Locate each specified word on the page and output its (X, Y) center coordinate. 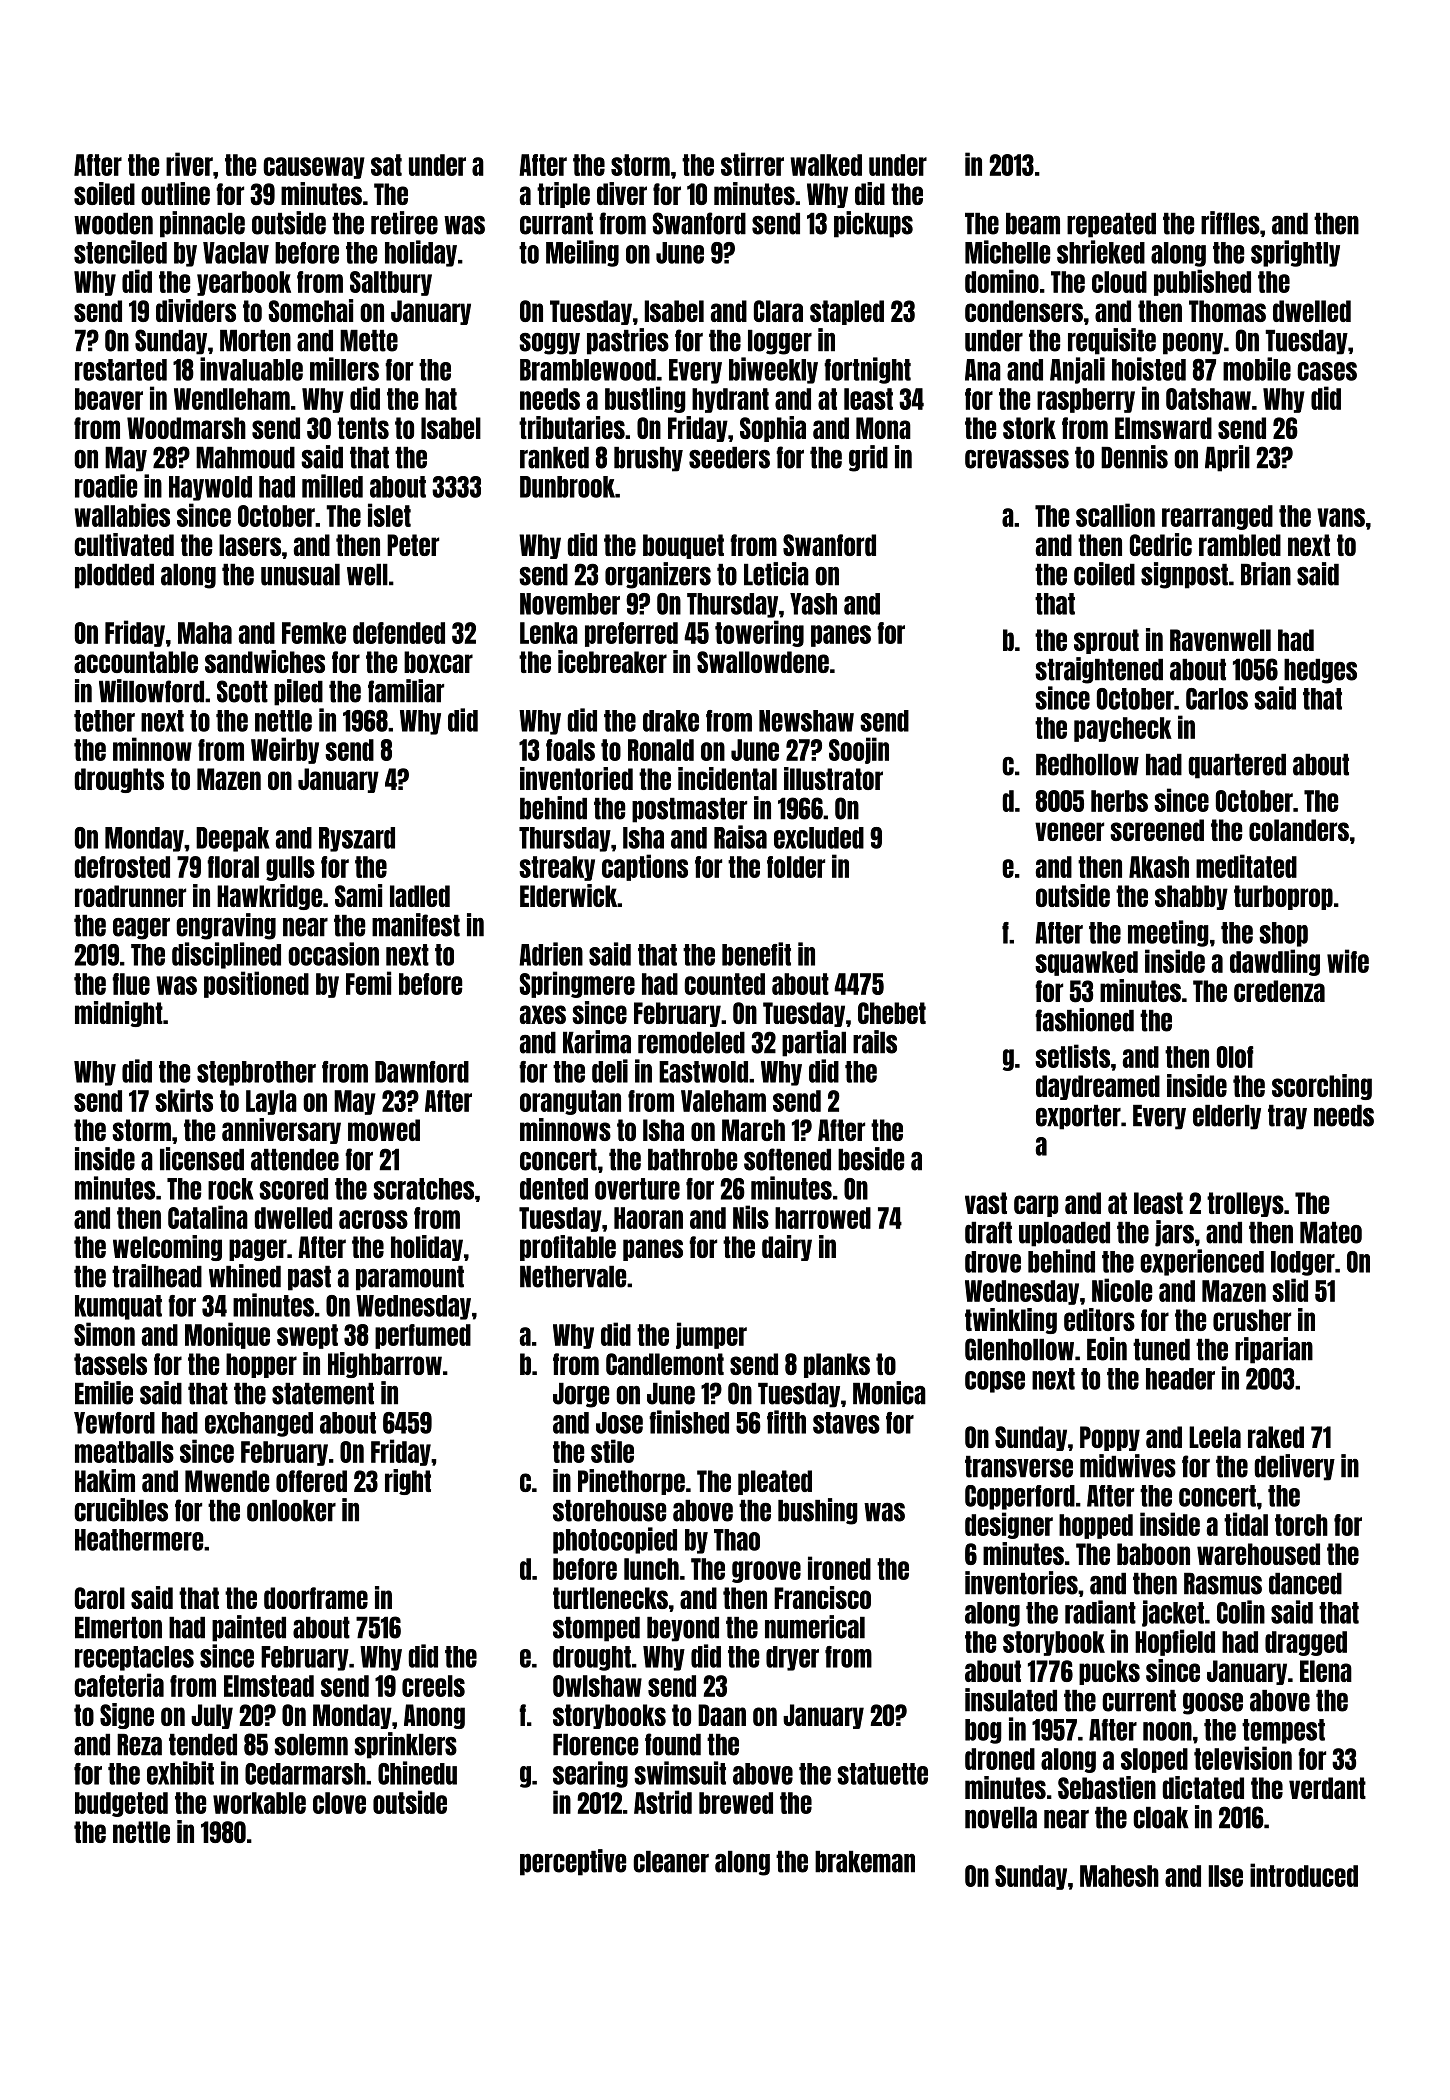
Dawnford (422, 1072)
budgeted (121, 1804)
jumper (711, 1335)
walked (826, 165)
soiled (104, 193)
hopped (1096, 1526)
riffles (1230, 223)
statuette (882, 1774)
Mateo (1331, 1233)
